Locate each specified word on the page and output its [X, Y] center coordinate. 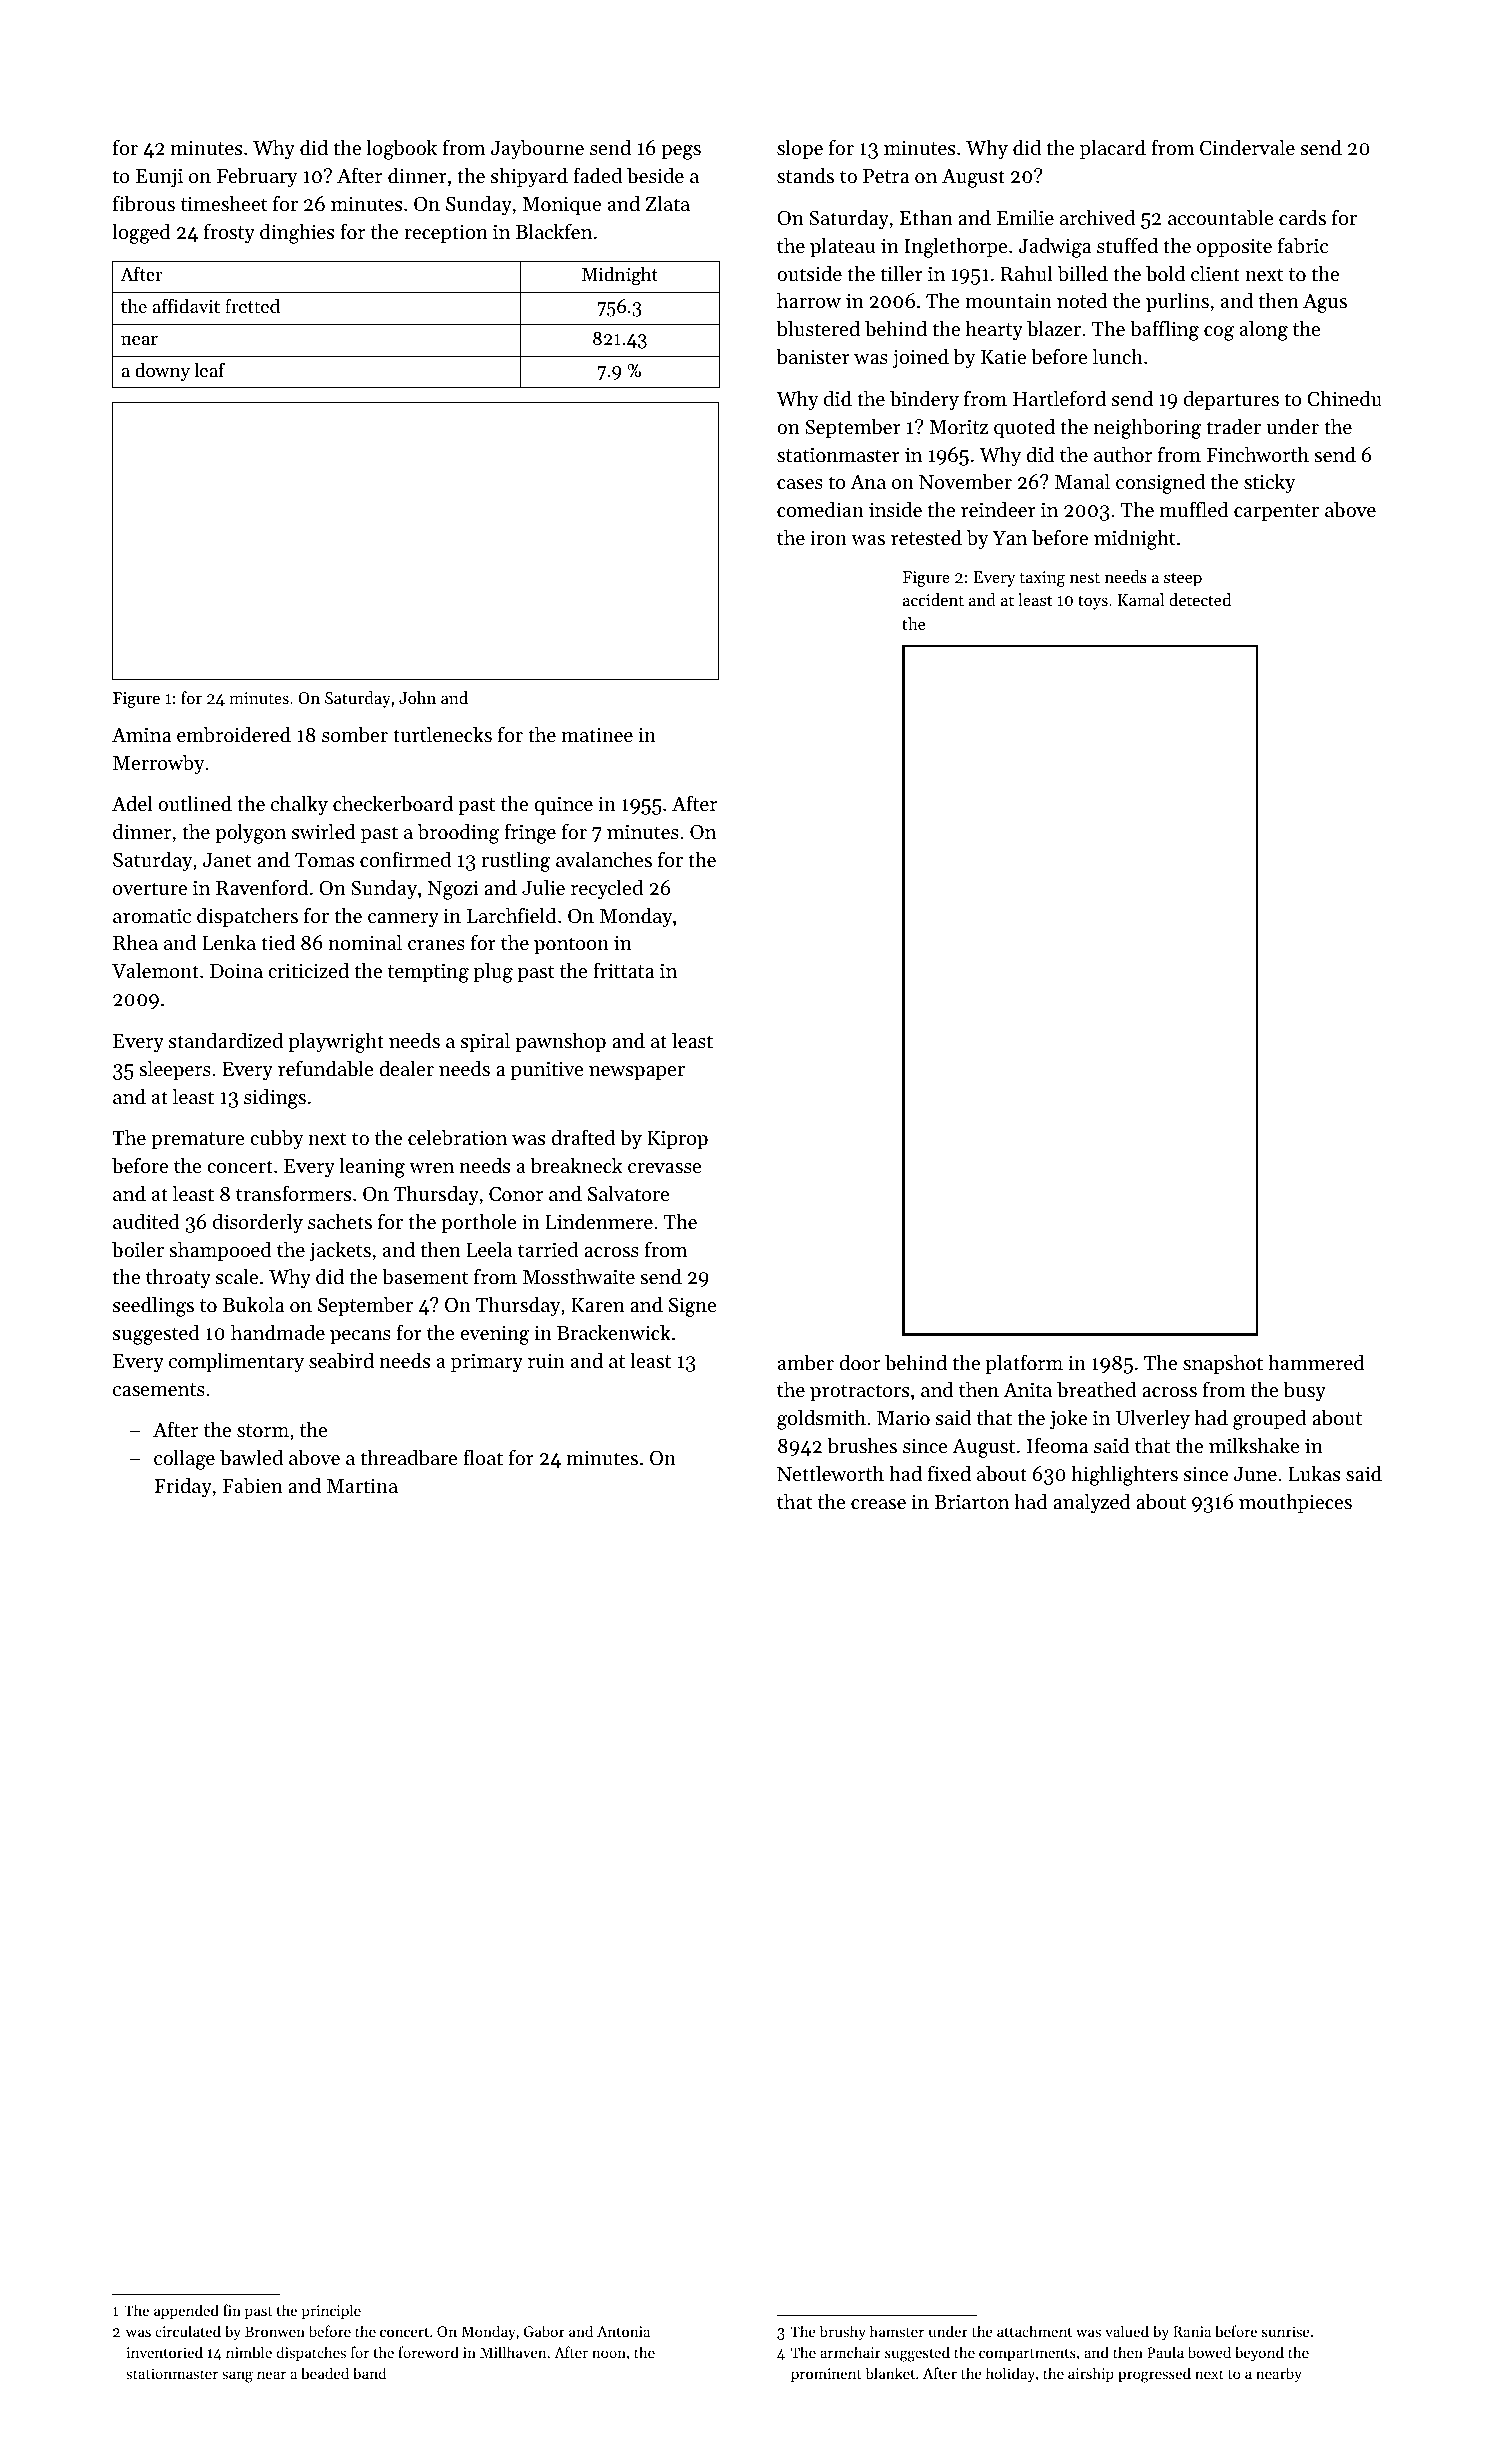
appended [186, 2311]
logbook [401, 149]
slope [800, 149]
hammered [1316, 1362]
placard [1113, 149]
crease [878, 1504]
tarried [548, 1249]
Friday [183, 1487]
